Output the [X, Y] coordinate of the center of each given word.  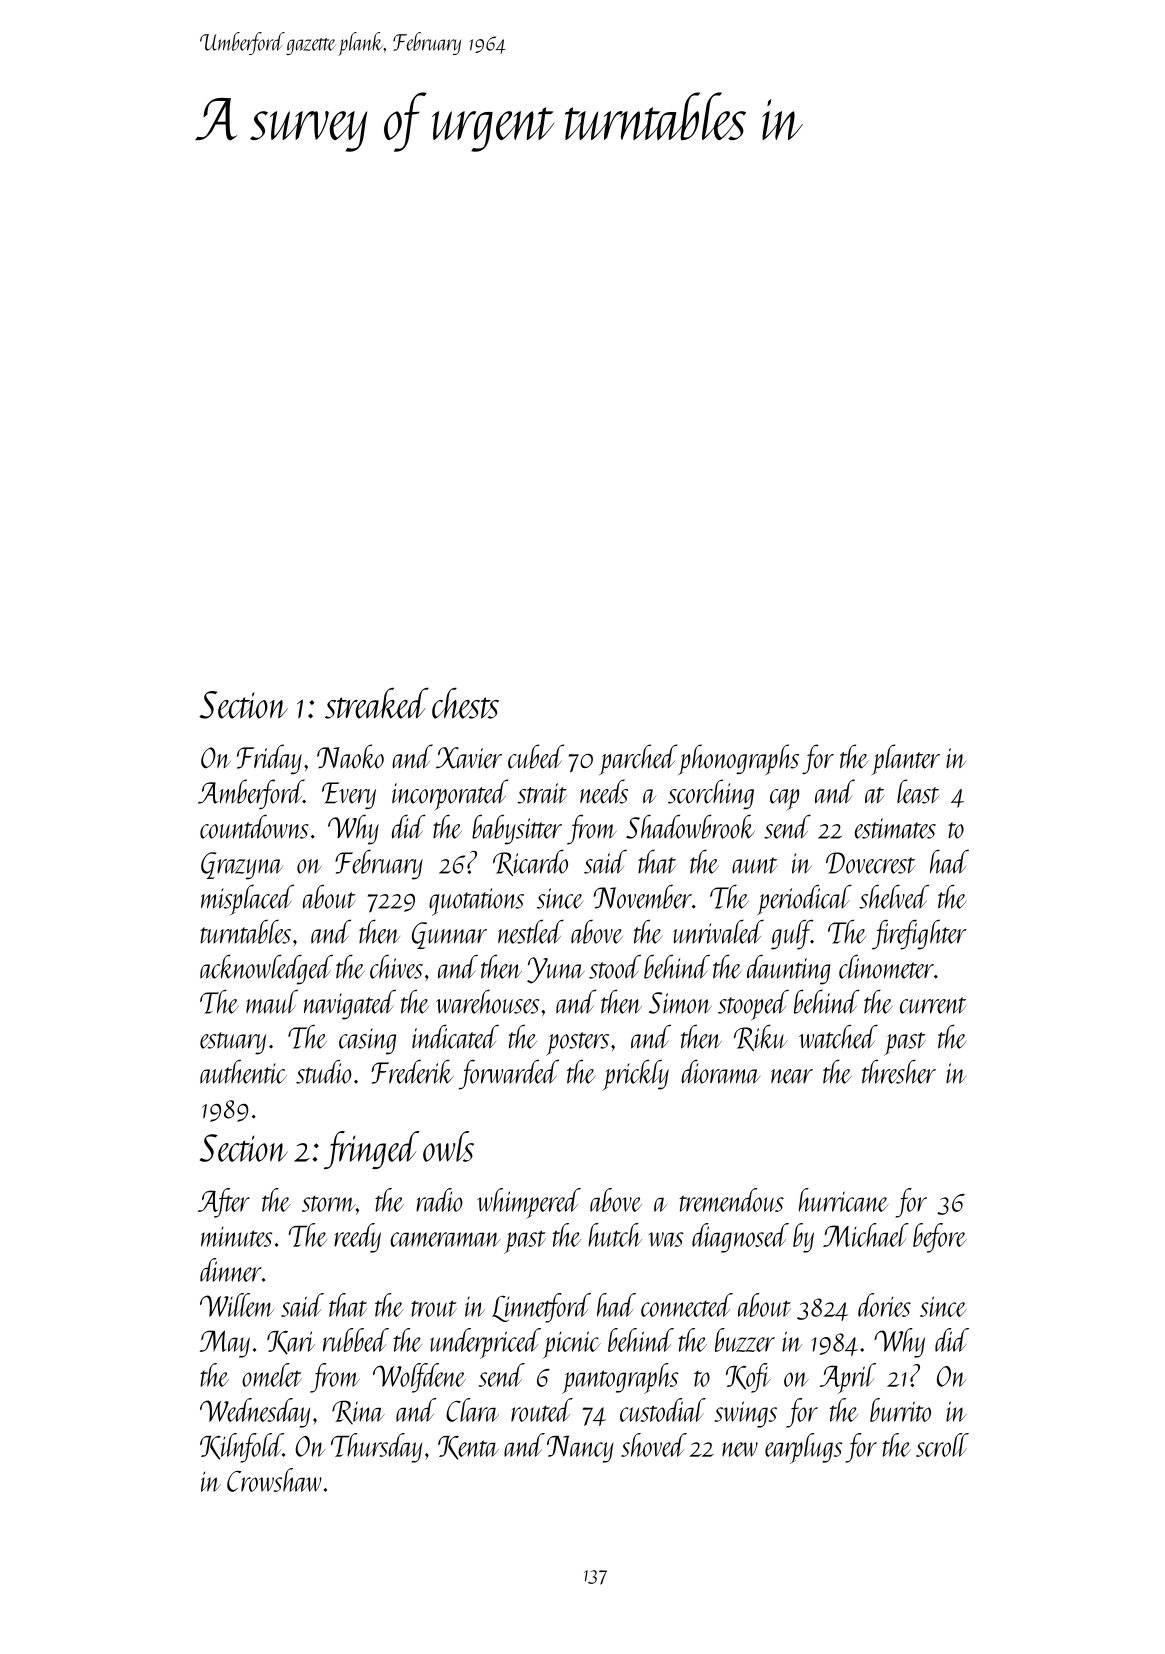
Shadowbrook [690, 826]
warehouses [487, 1001]
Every [349, 795]
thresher [899, 1071]
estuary [233, 1043]
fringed [372, 1150]
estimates [895, 828]
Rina [358, 1412]
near [792, 1076]
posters [577, 1044]
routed [542, 1410]
